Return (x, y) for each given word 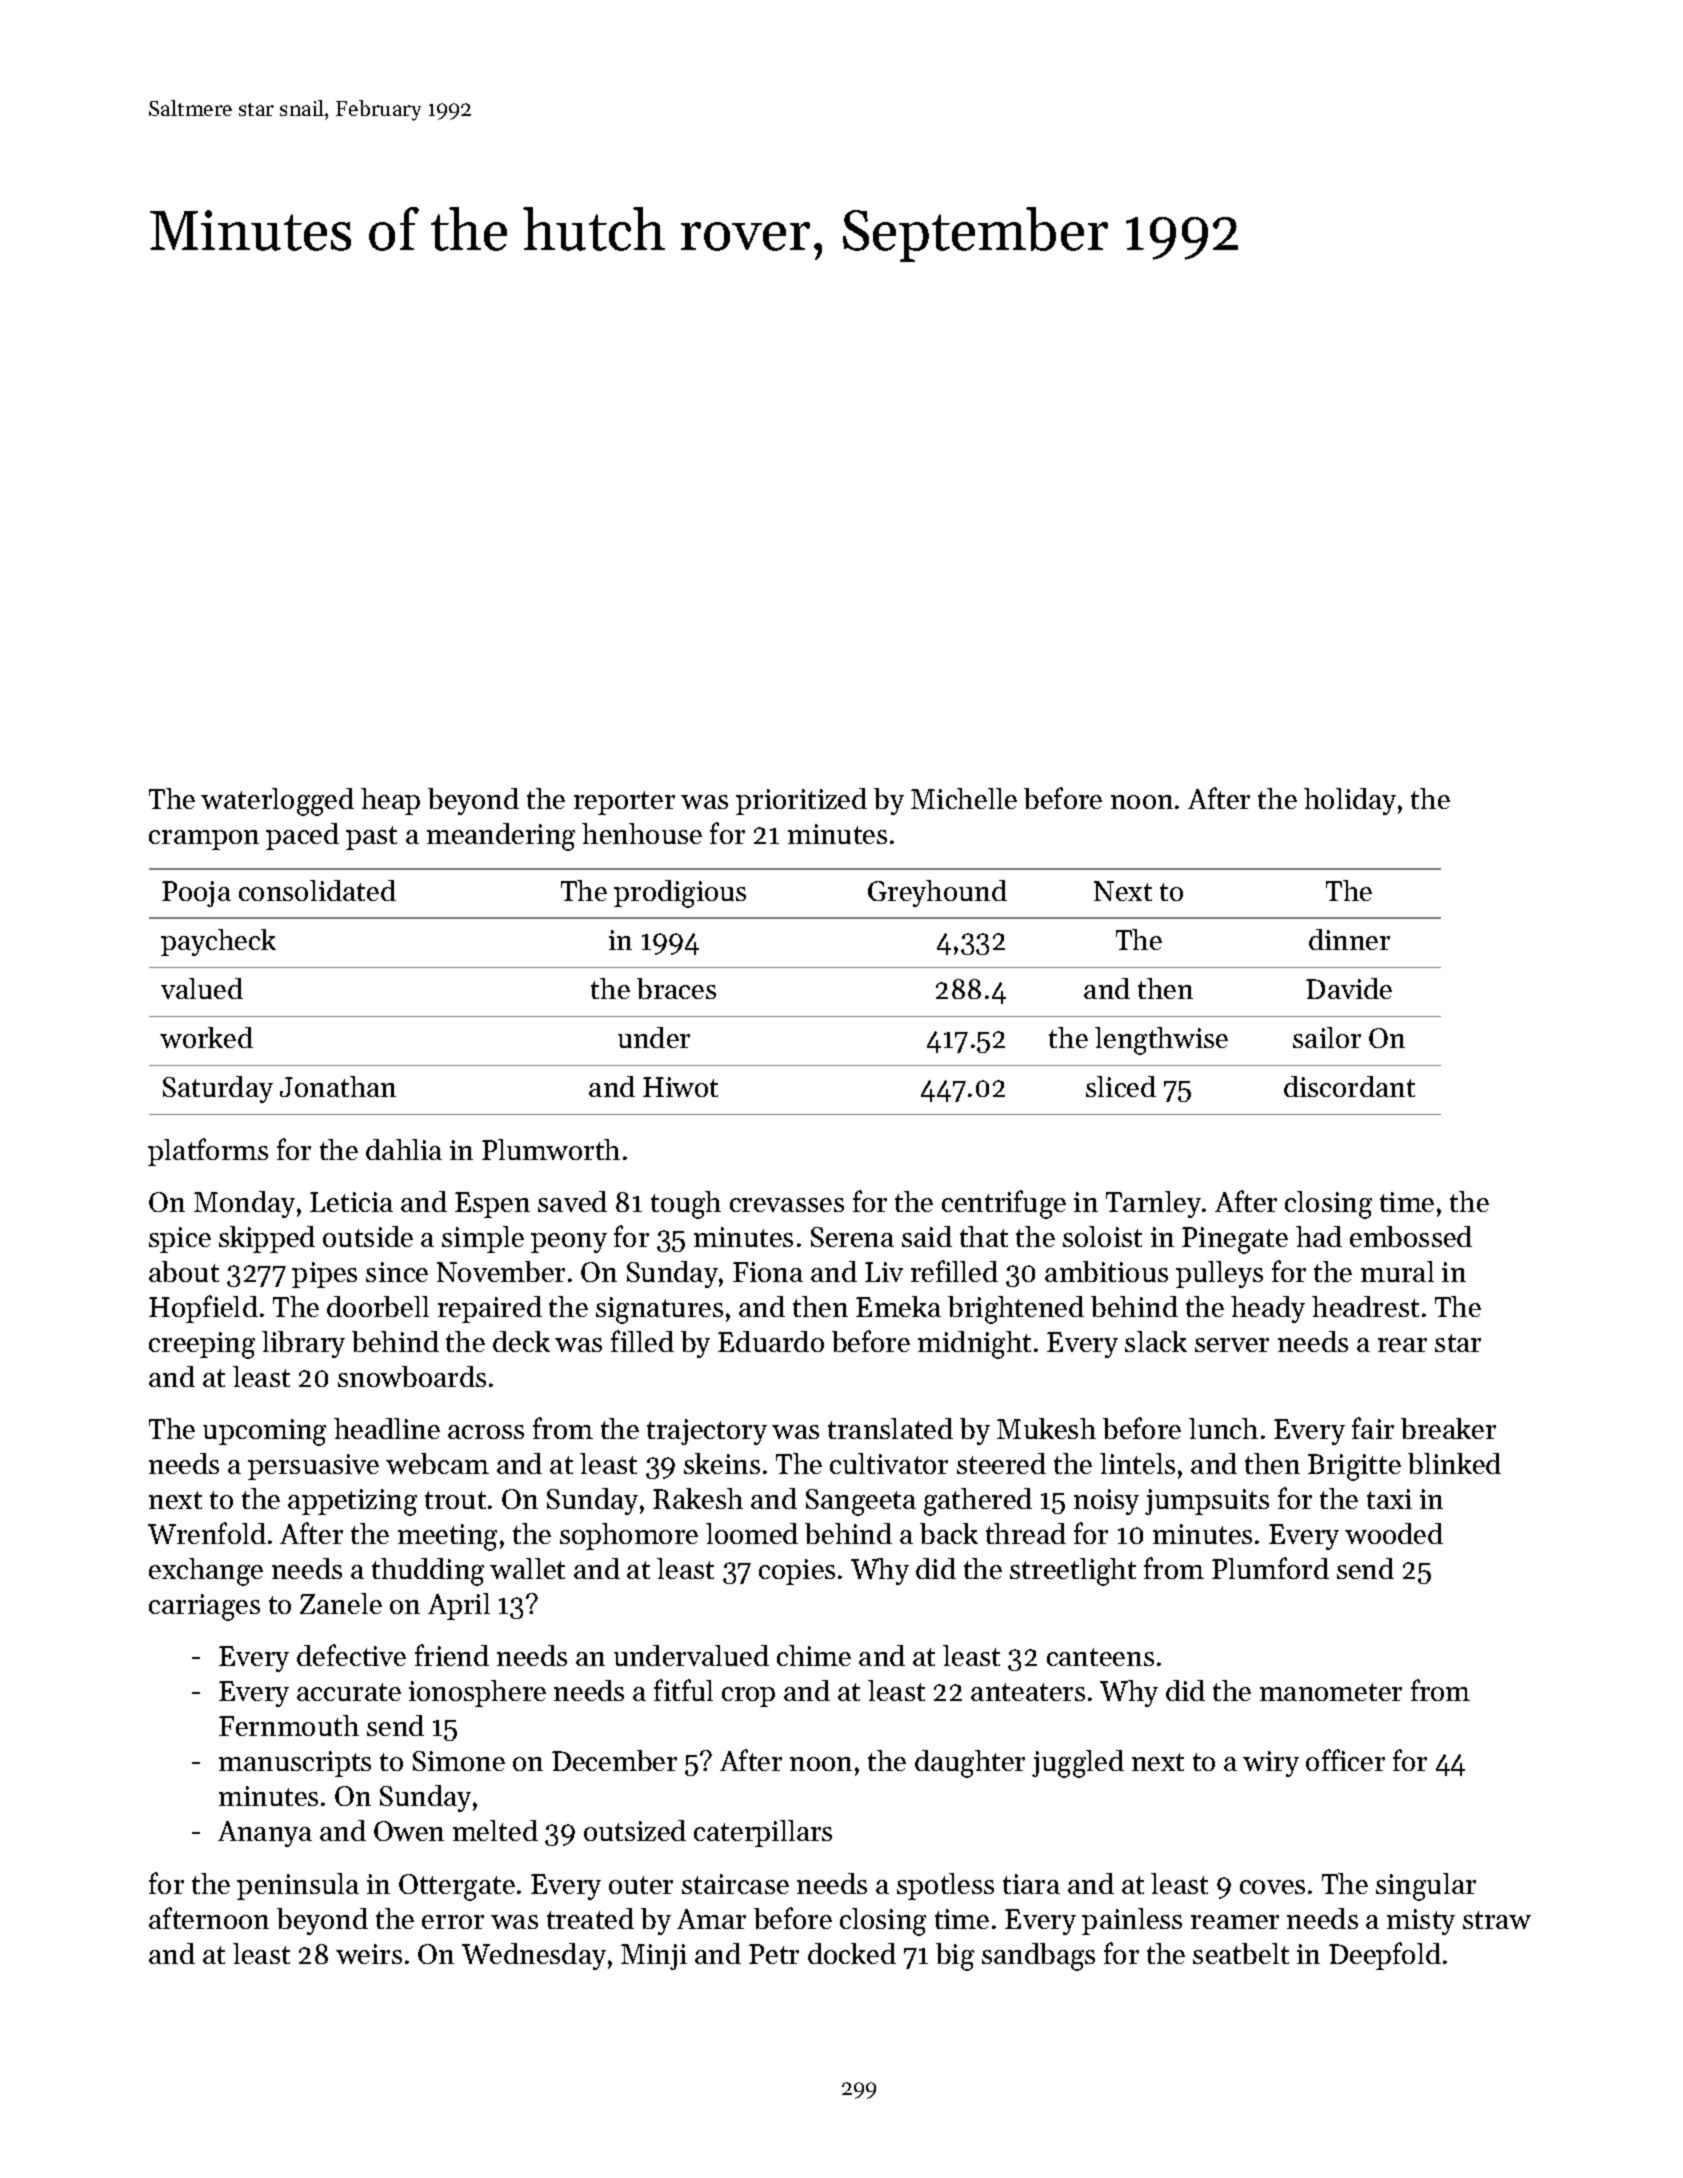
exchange (206, 1572)
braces (676, 988)
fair (1373, 1428)
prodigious (680, 894)
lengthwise (1161, 1041)
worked (206, 1037)
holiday (1350, 801)
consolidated (317, 890)
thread (1026, 1533)
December (614, 1760)
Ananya (265, 1834)
